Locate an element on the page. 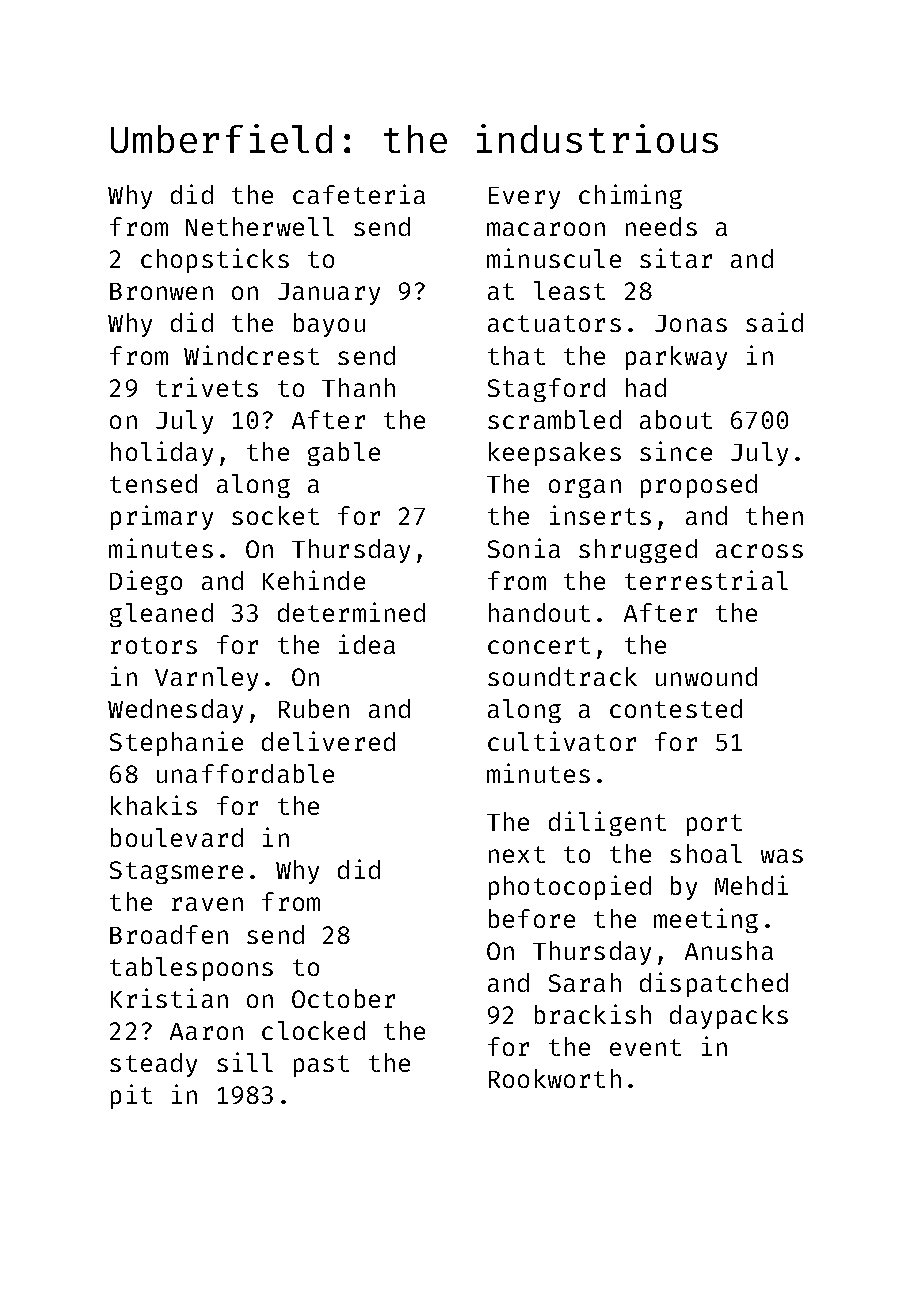  chiming is located at coordinates (630, 196).
